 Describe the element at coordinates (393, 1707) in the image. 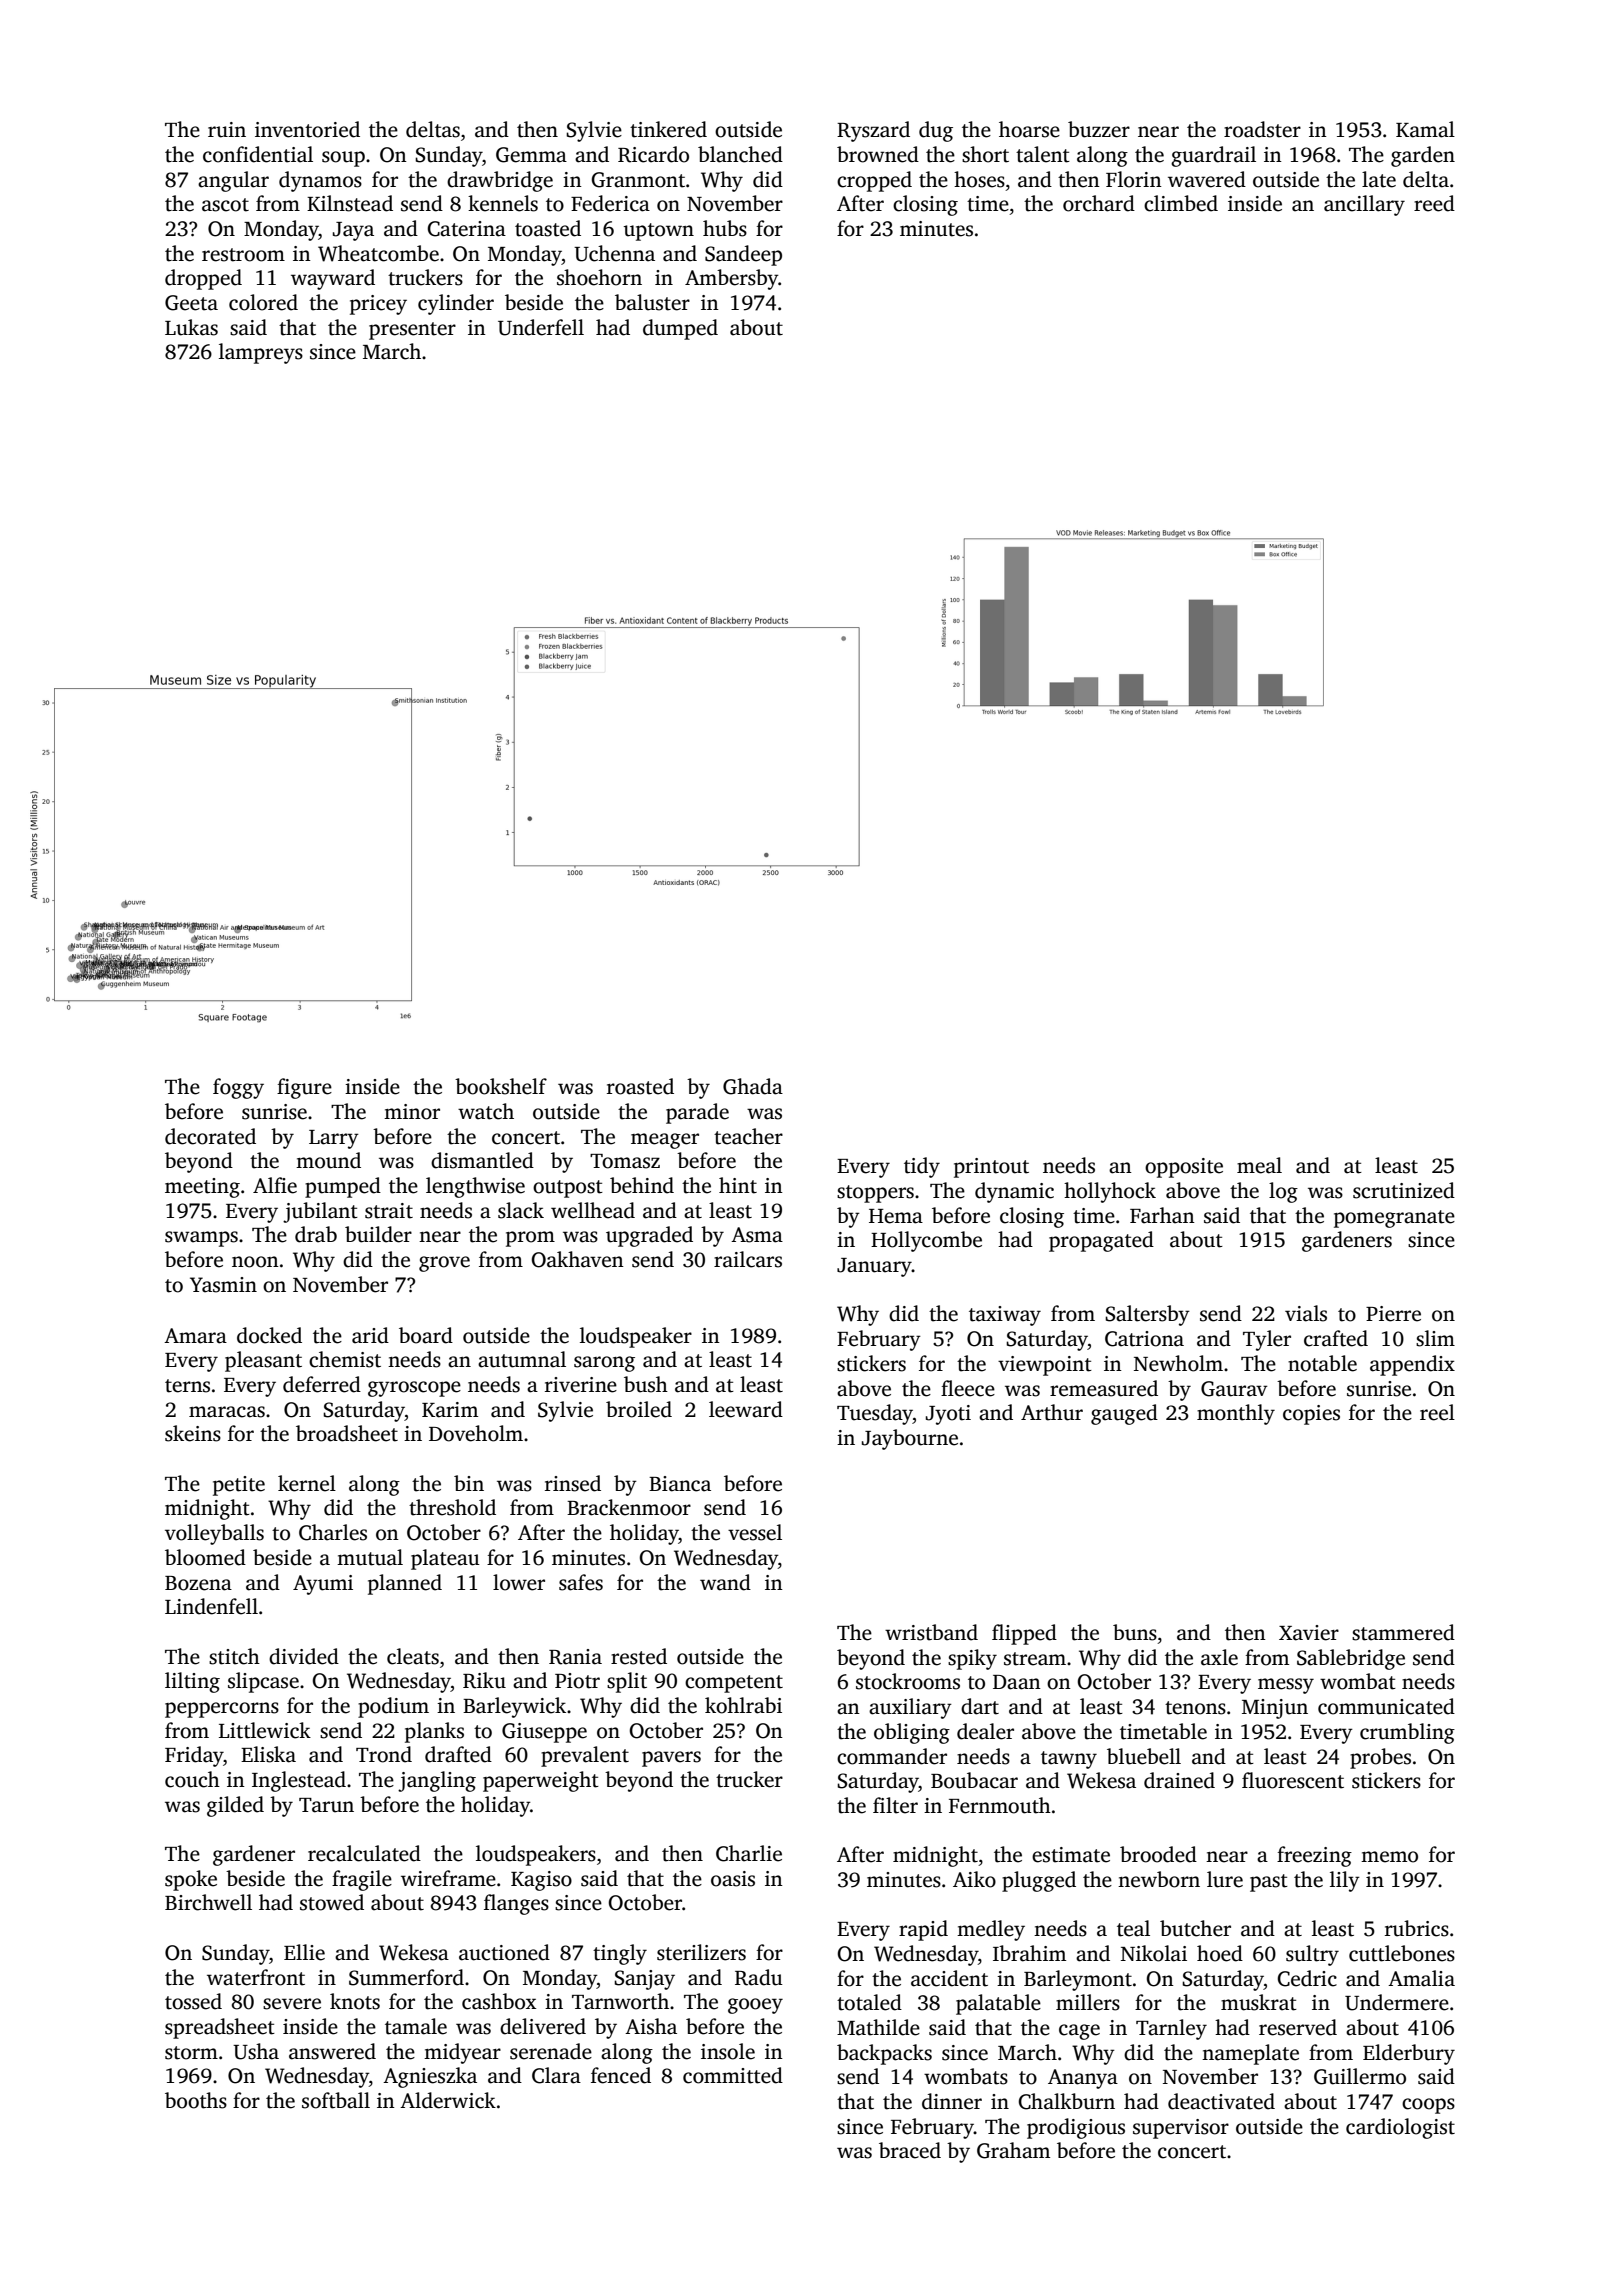

I see `podium` at that location.
